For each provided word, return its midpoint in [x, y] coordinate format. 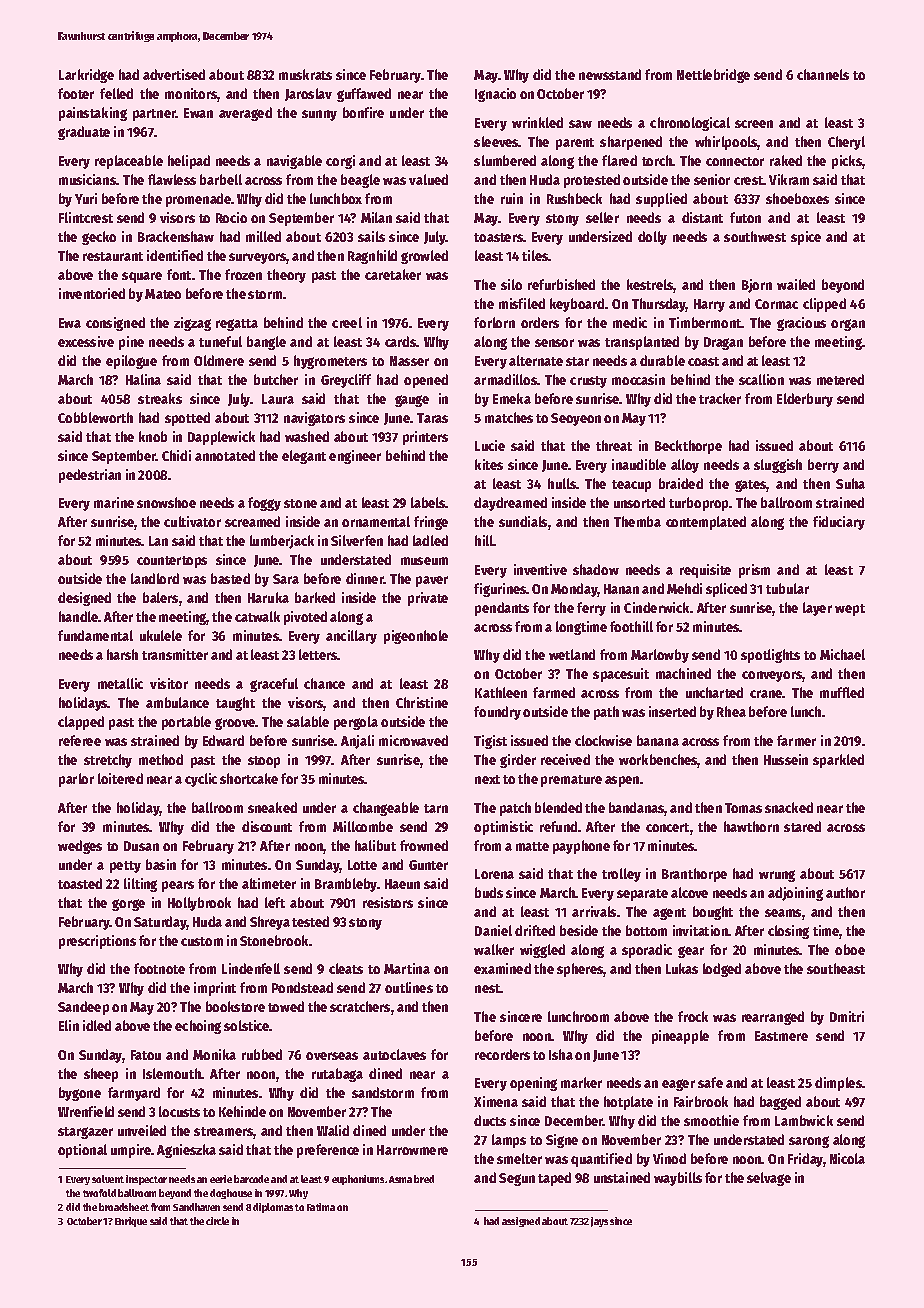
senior [712, 179]
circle [217, 1221]
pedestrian [90, 476]
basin [161, 864]
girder [518, 761]
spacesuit [621, 675]
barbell [221, 179]
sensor [554, 343]
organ [848, 325]
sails [371, 236]
